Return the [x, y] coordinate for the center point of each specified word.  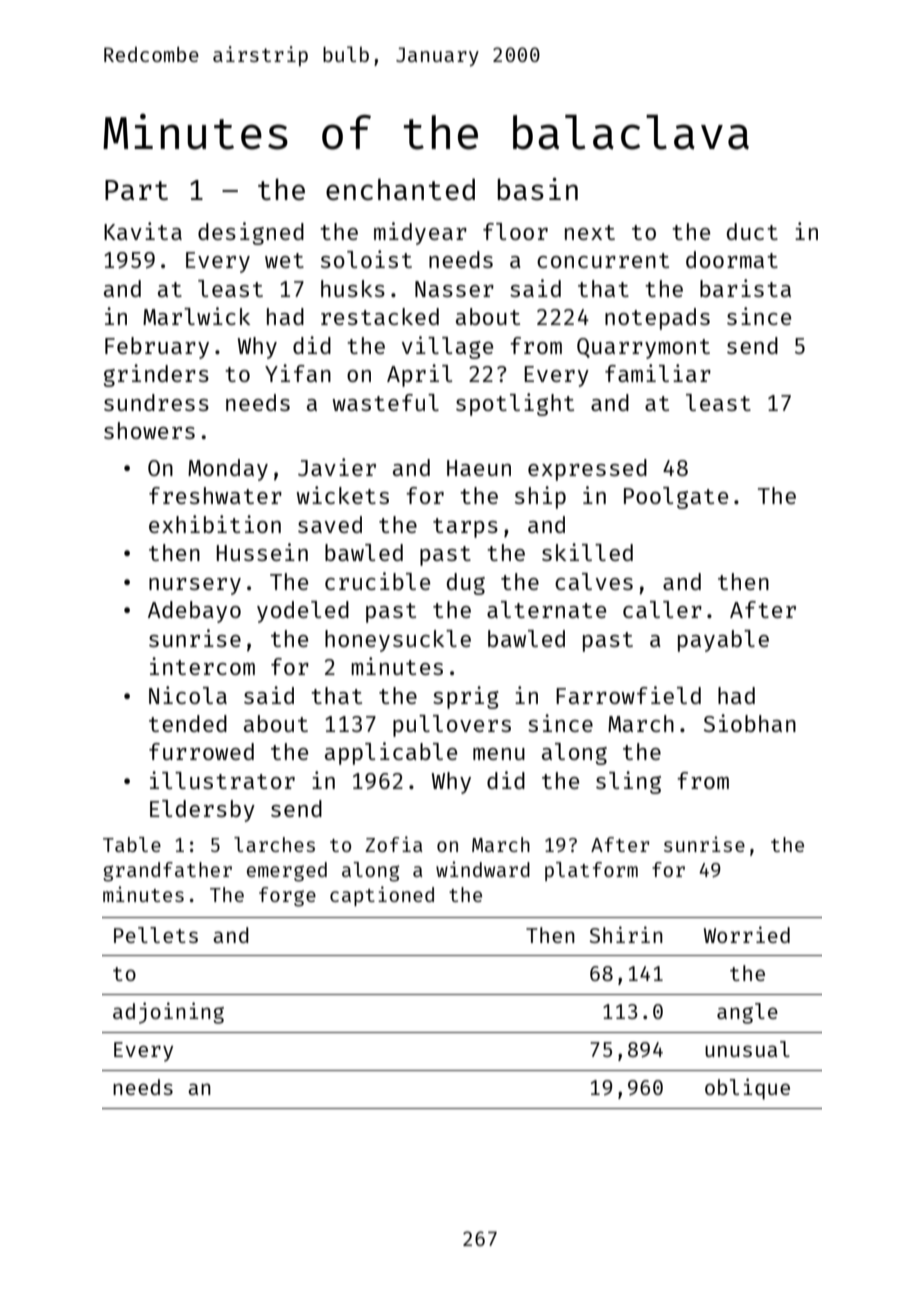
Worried [747, 934]
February [157, 348]
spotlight [515, 404]
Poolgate [676, 498]
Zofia [393, 844]
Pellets [156, 935]
